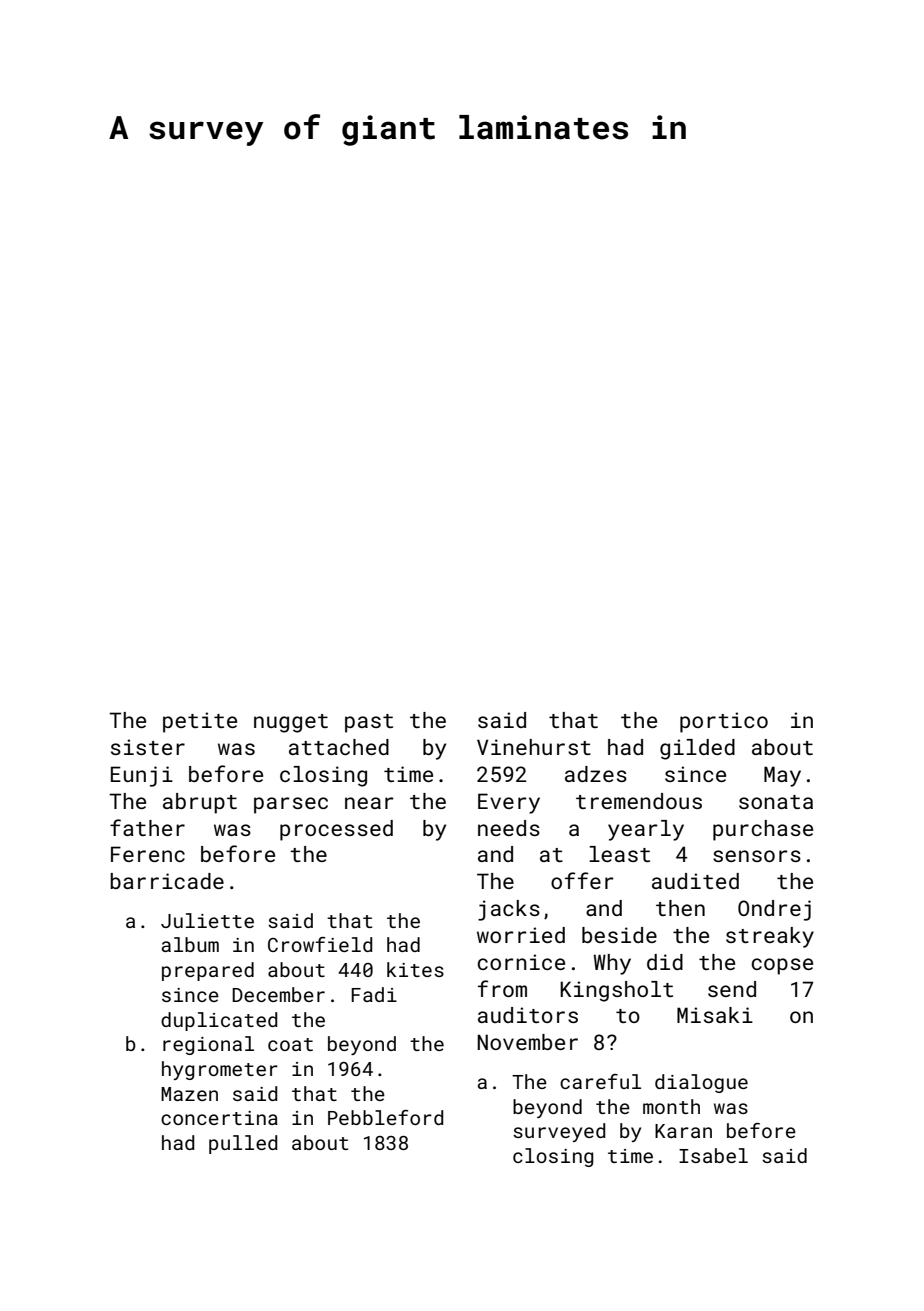 The image size is (924, 1311). I want to click on father, so click(147, 827).
